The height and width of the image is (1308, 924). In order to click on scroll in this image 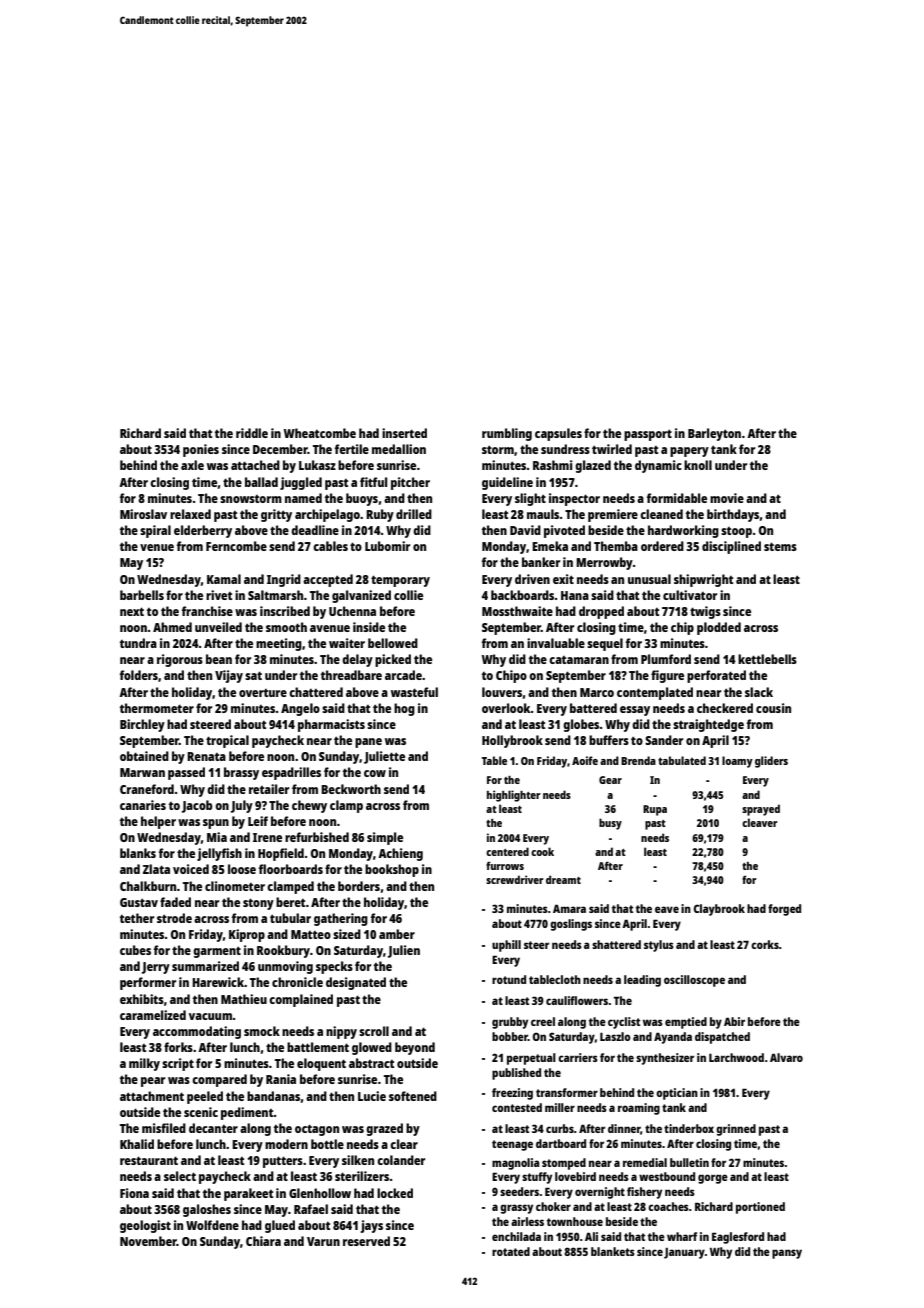, I will do `click(374, 1031)`.
